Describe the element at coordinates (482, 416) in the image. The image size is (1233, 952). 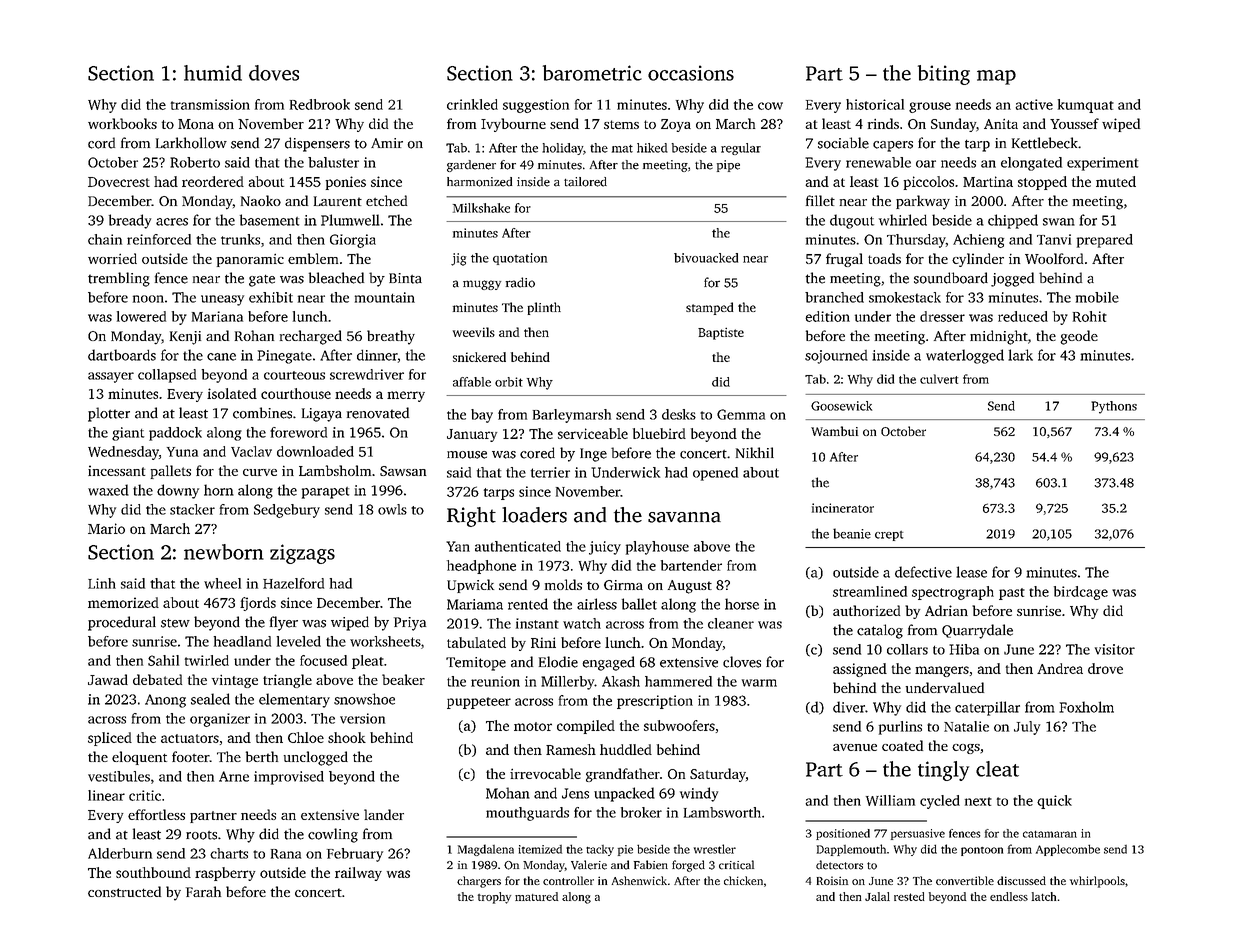
I see `bay` at that location.
